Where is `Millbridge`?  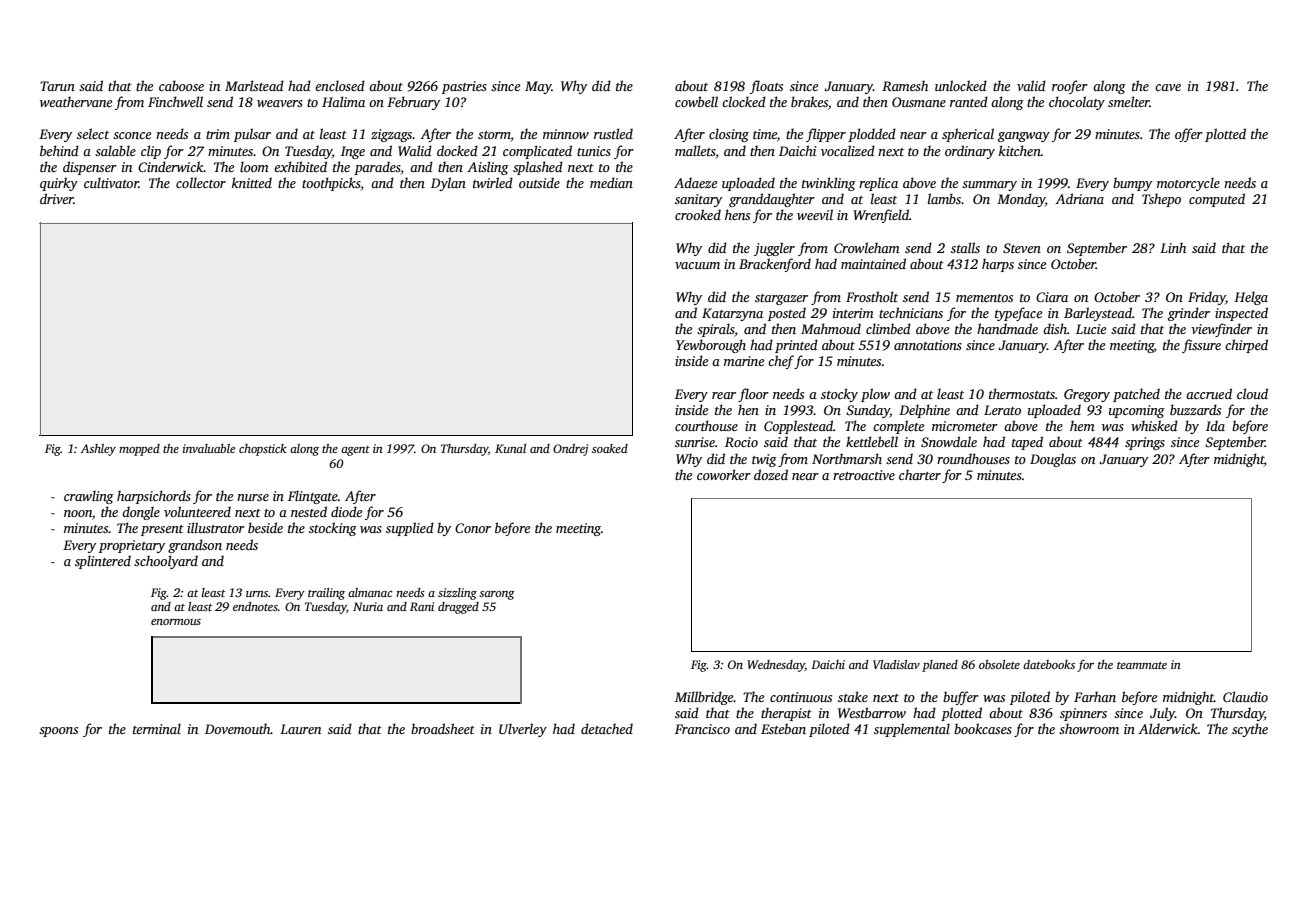 Millbridge is located at coordinates (704, 698).
